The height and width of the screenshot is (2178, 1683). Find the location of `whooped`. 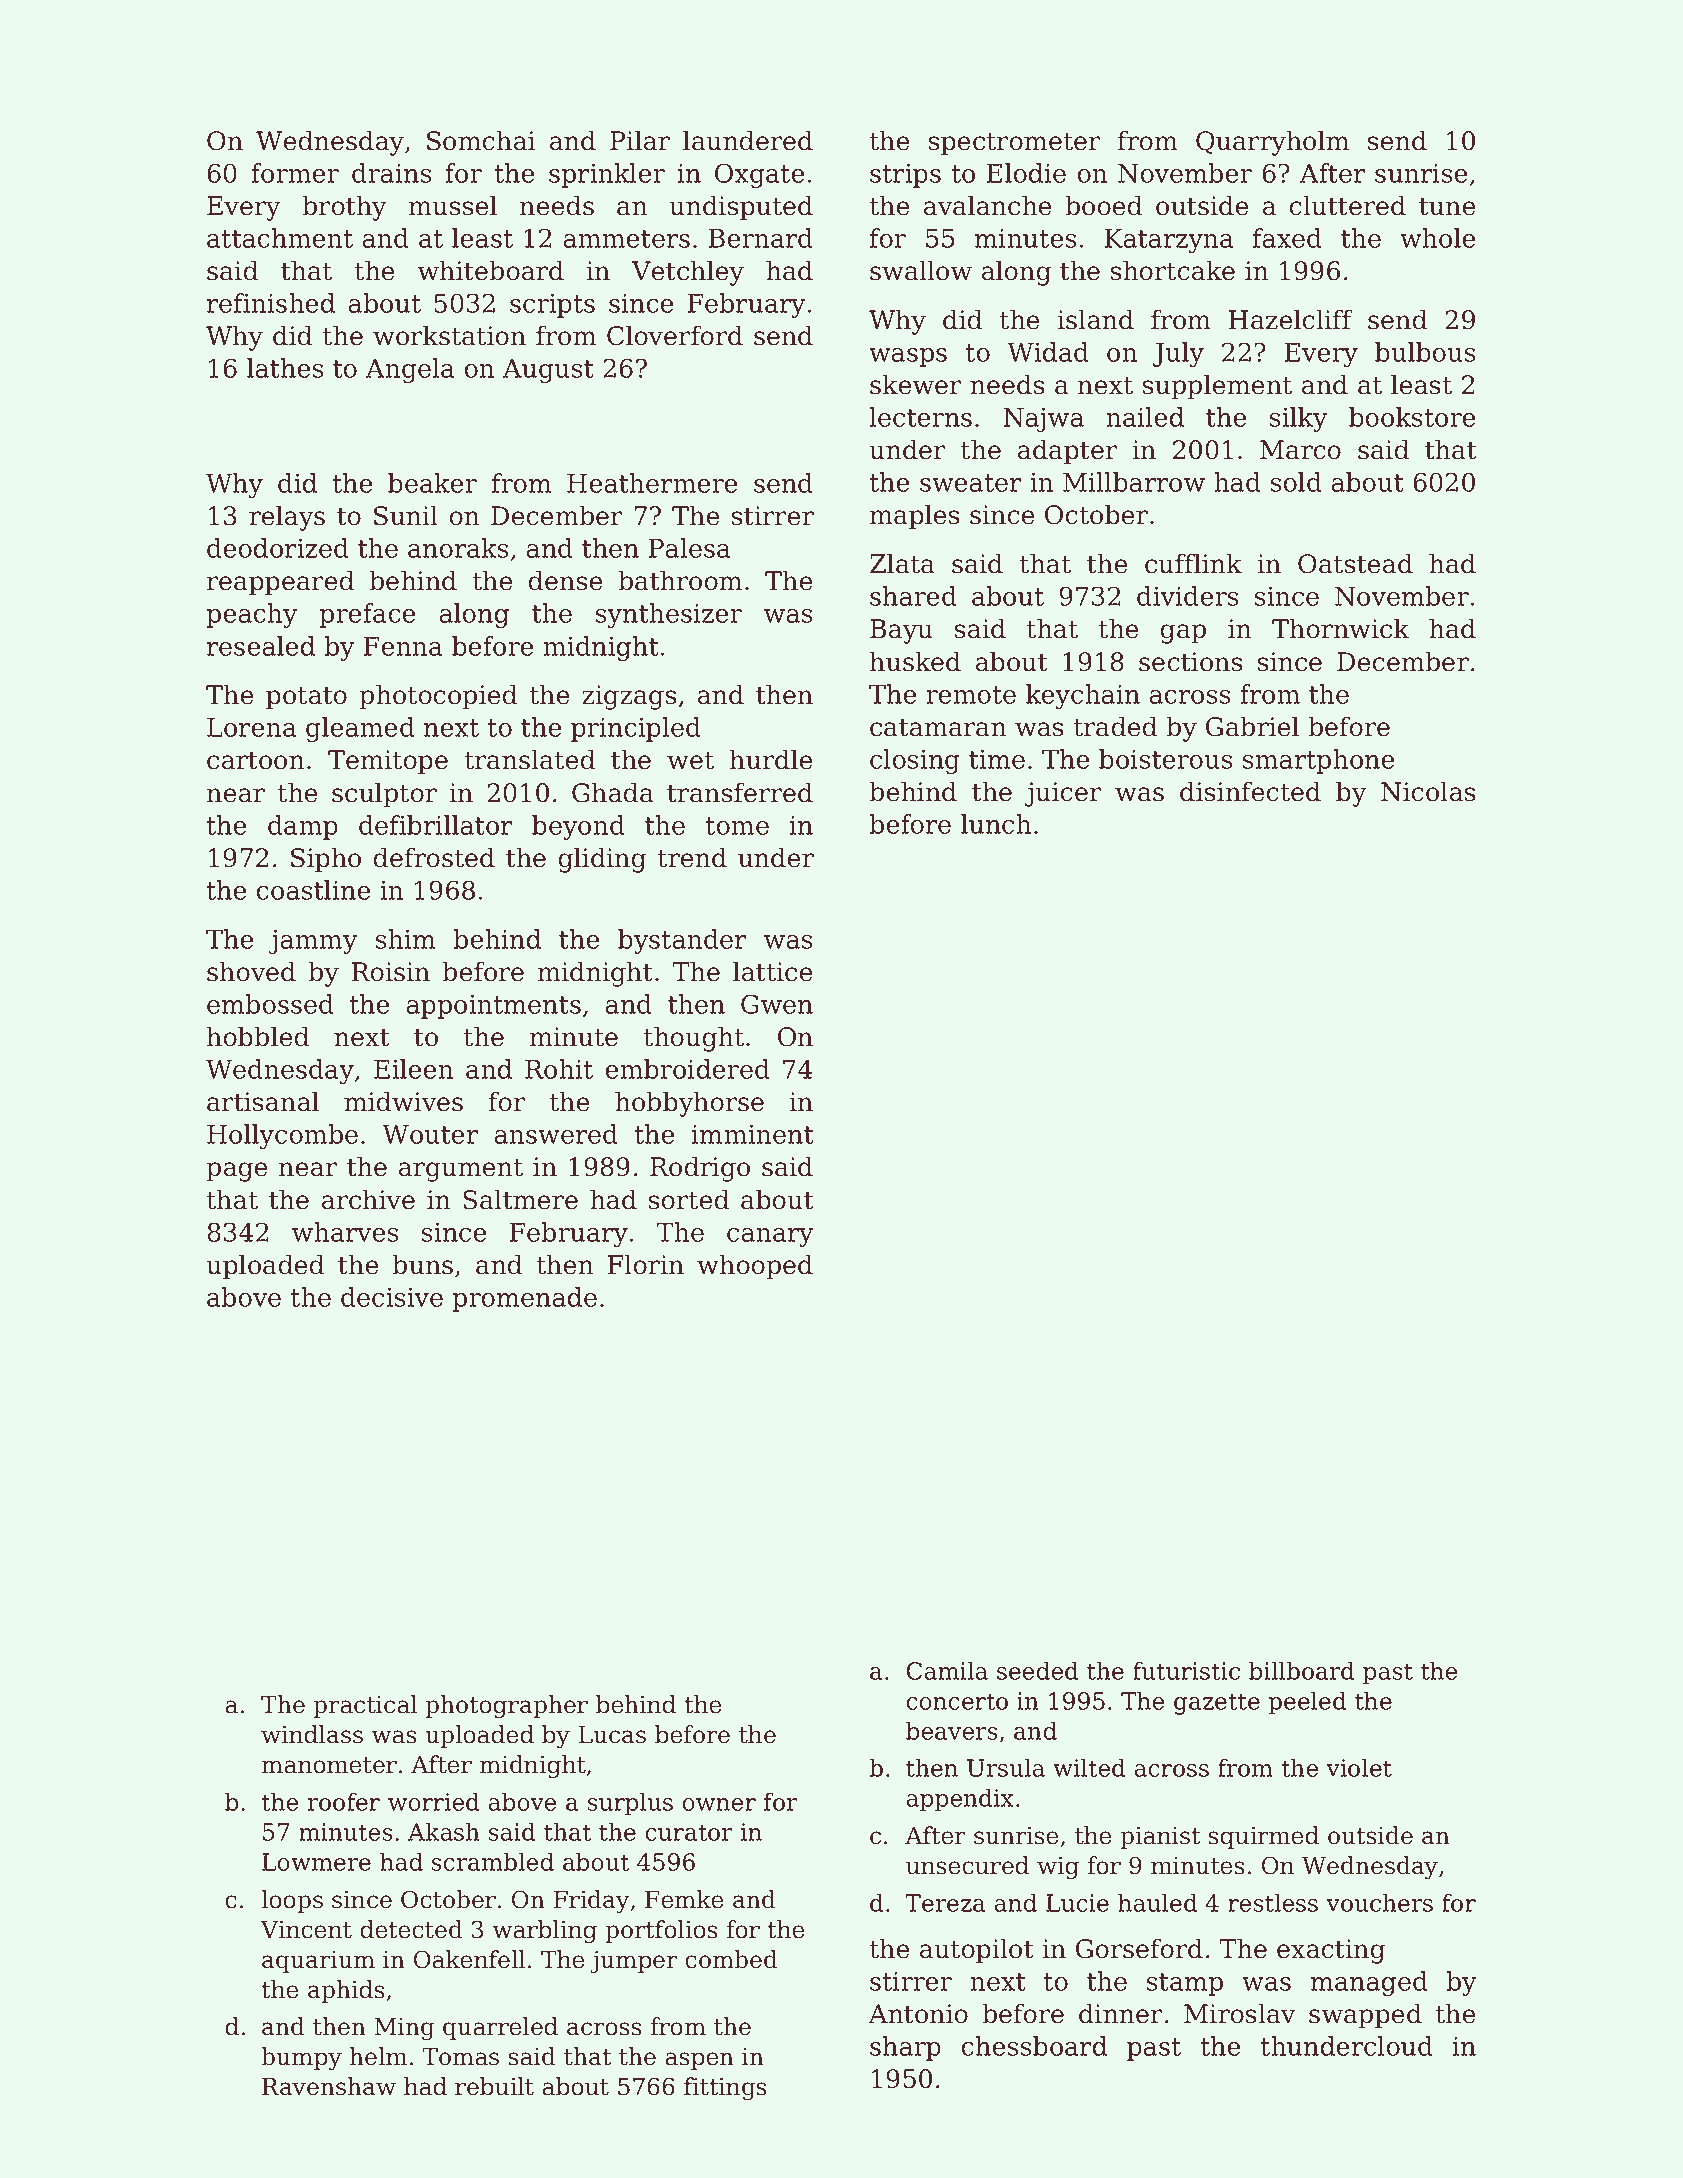

whooped is located at coordinates (755, 1267).
